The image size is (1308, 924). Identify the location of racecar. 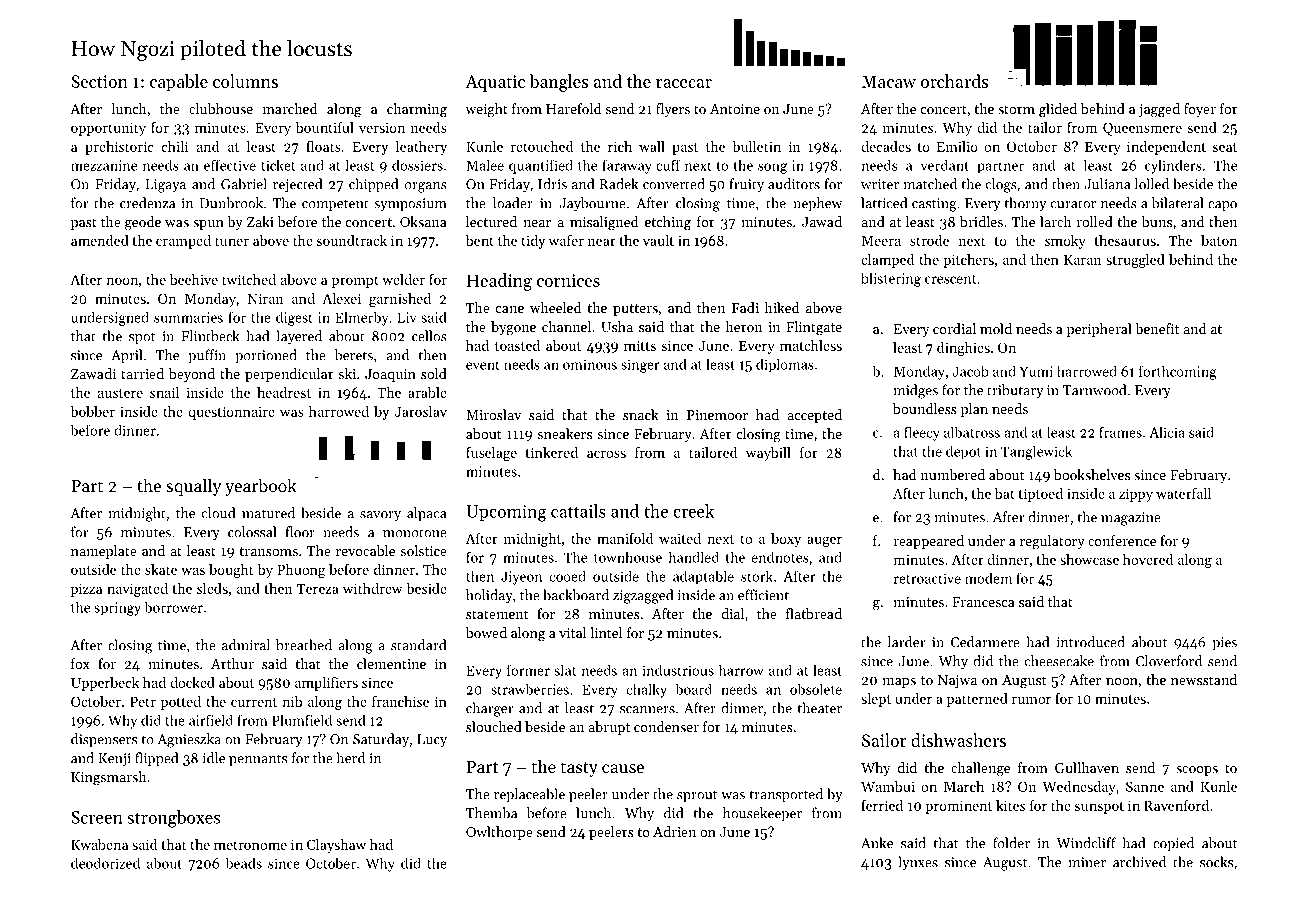
(684, 83).
